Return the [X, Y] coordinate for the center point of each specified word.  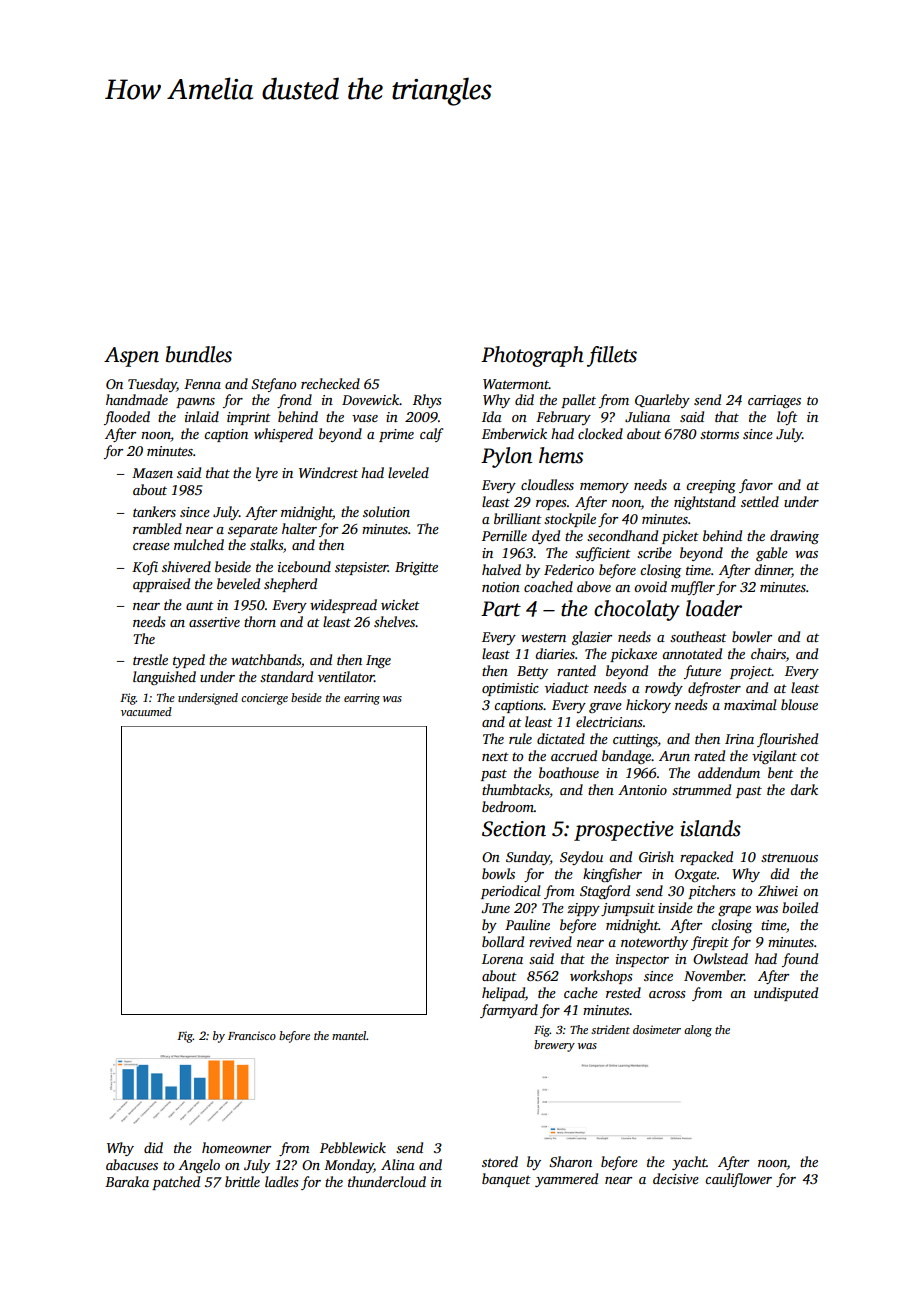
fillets [612, 356]
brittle [242, 1181]
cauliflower [738, 1180]
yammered [566, 1180]
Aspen [131, 357]
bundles [199, 354]
